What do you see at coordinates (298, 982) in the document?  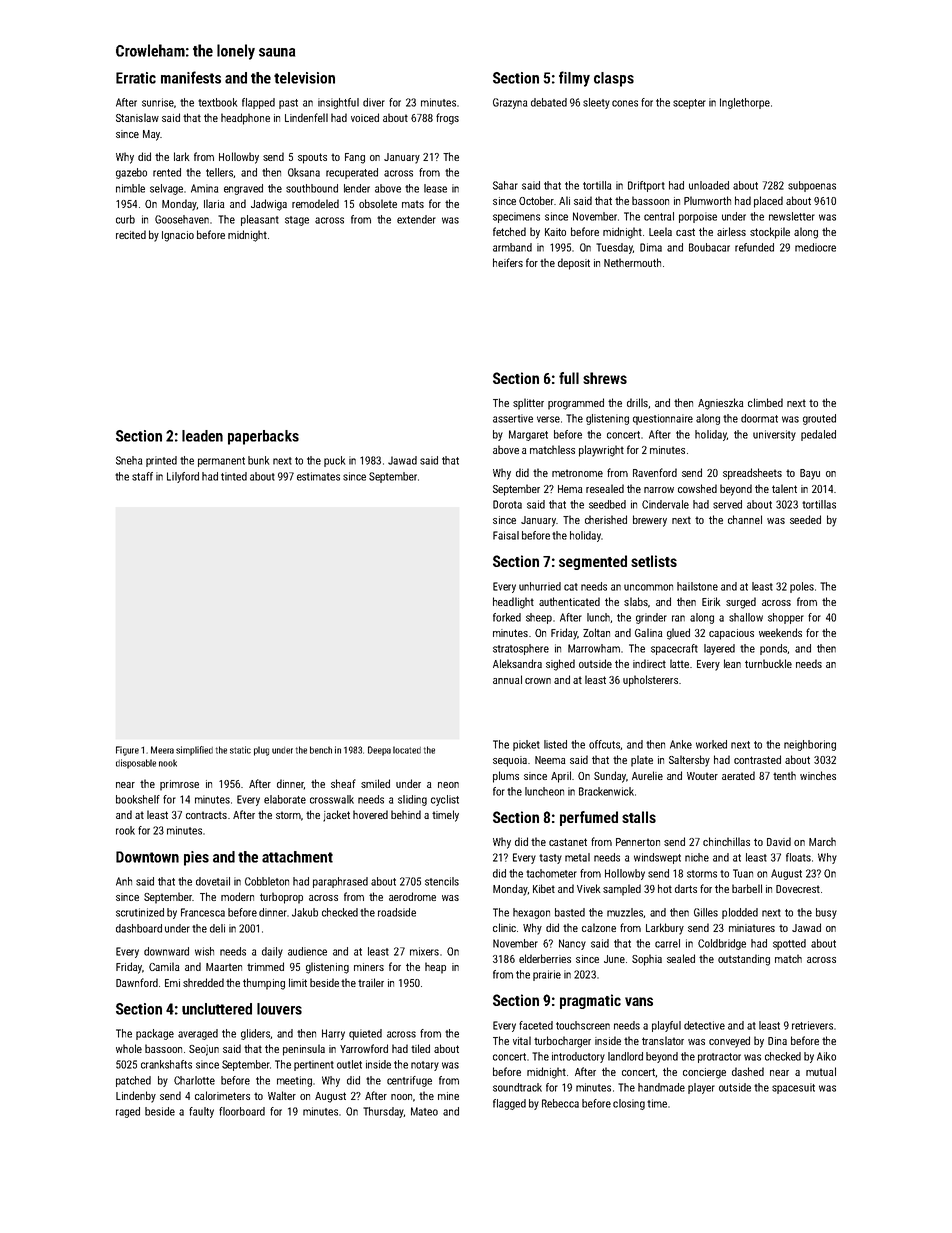 I see `limit` at bounding box center [298, 982].
